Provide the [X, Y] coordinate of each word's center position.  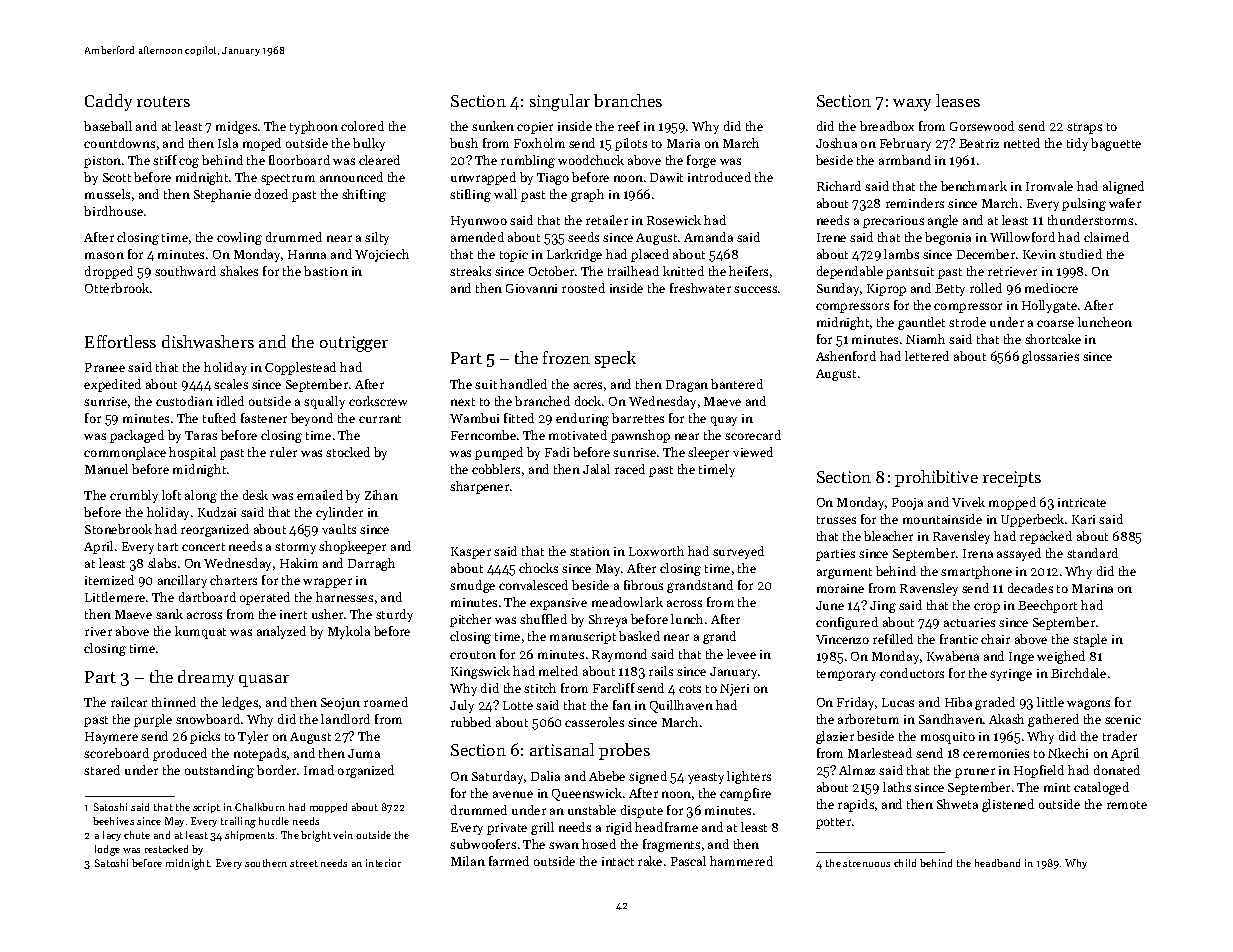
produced [180, 754]
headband [997, 863]
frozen [566, 357]
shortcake [1053, 339]
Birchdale [1078, 673]
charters [233, 580]
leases [958, 100]
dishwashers [208, 341]
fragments [671, 845]
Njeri [734, 690]
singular [560, 102]
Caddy [108, 102]
